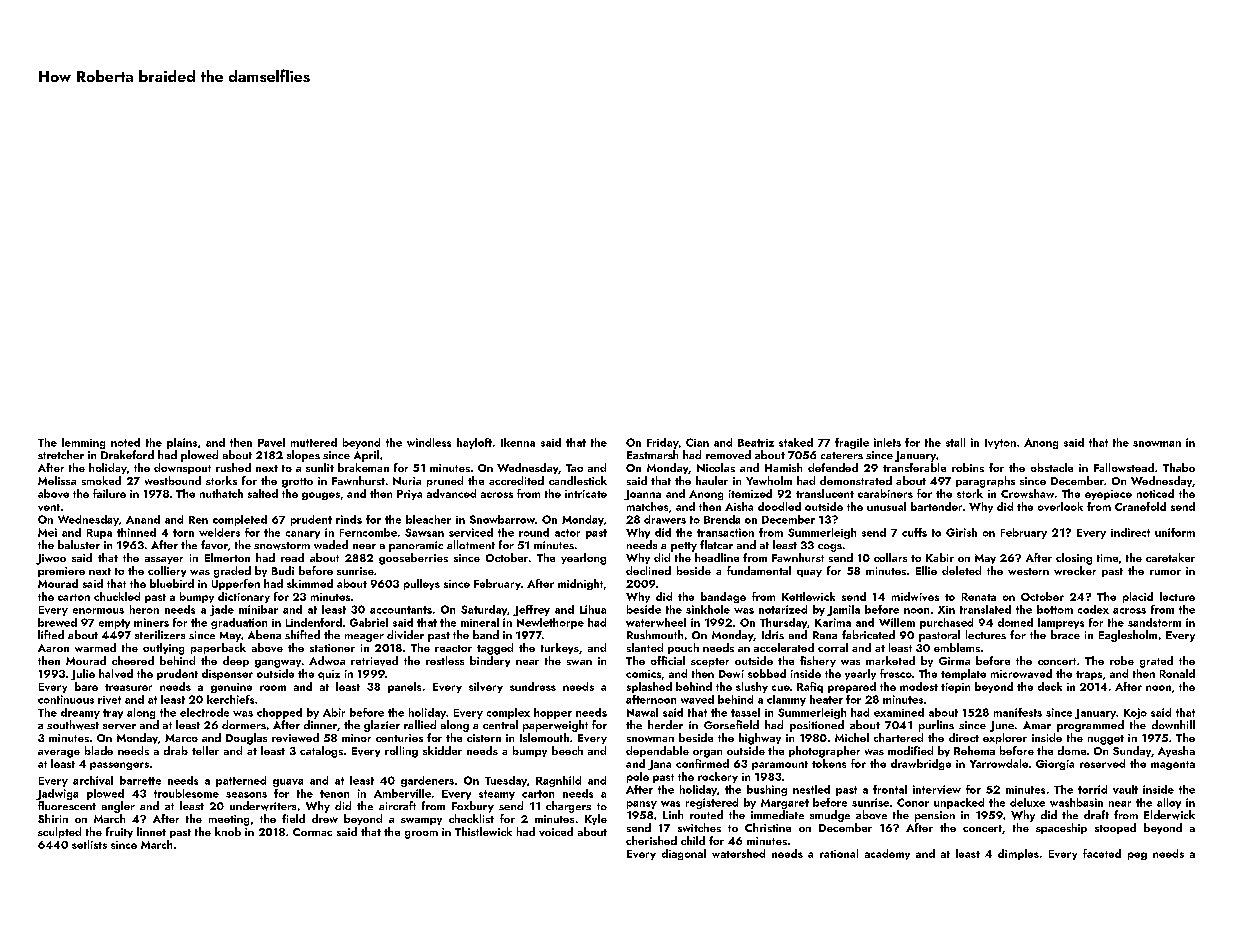  I want to click on setlists, so click(89, 844).
